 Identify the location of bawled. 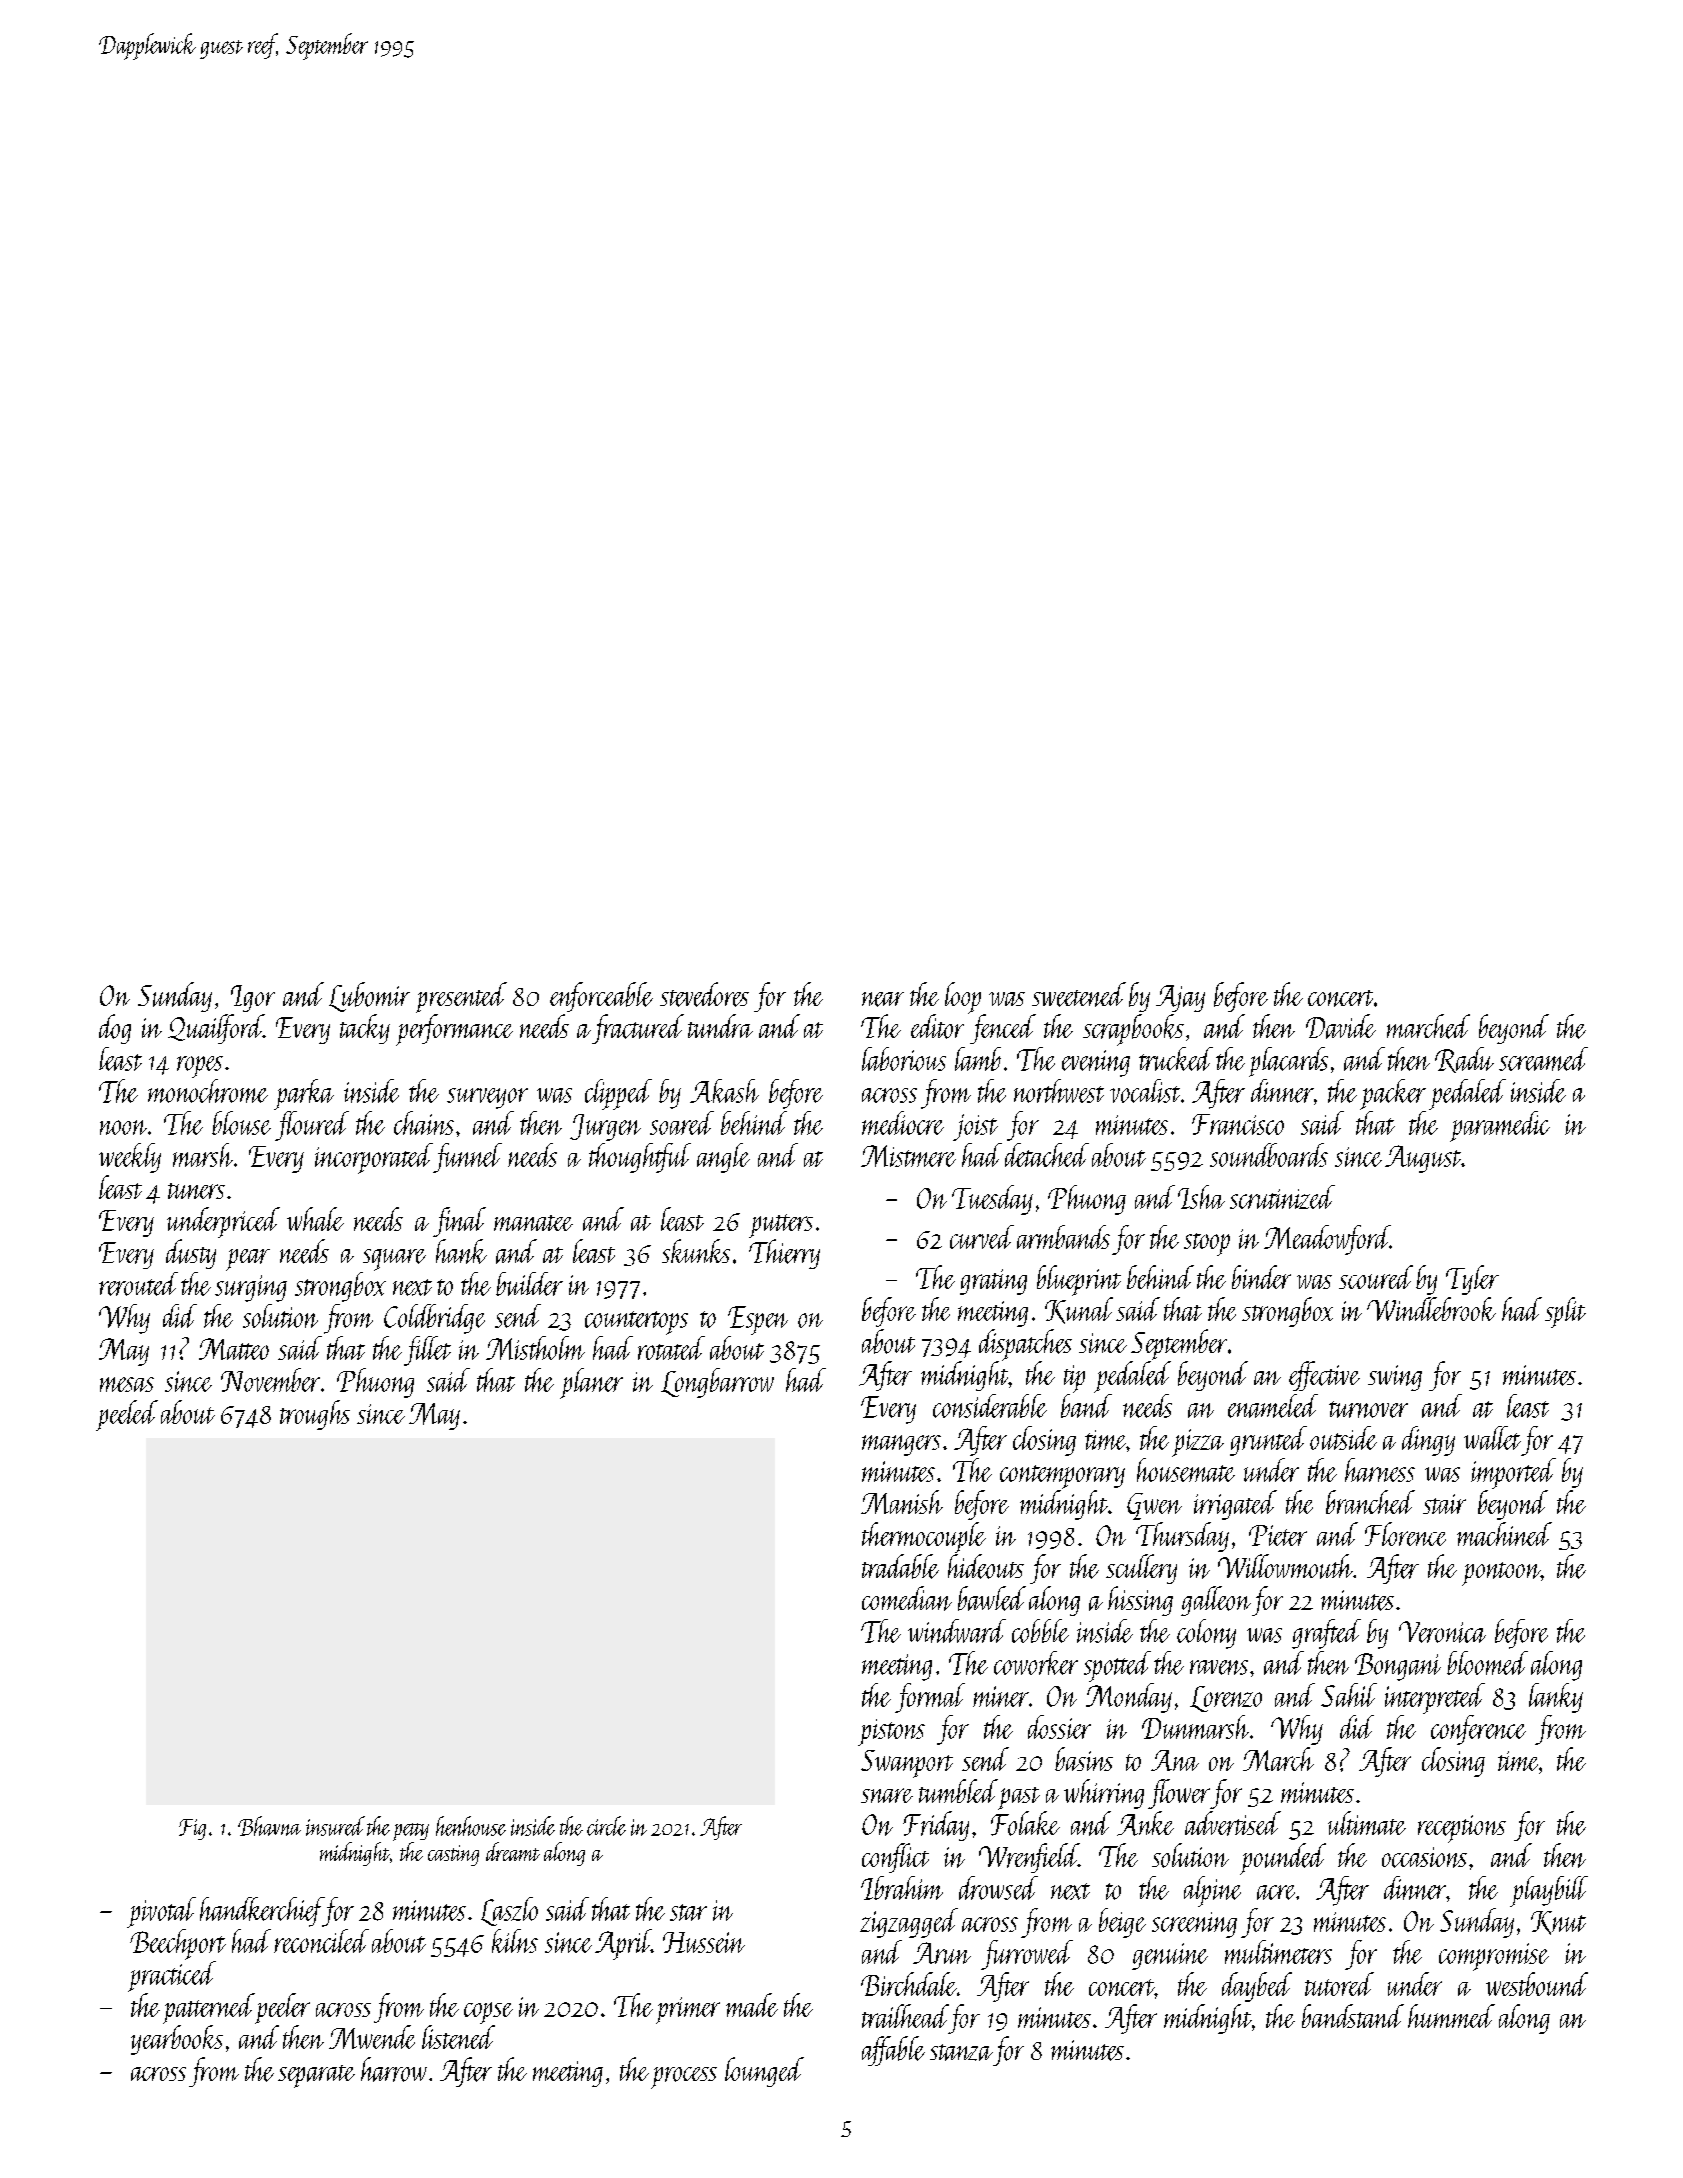
(992, 1598).
